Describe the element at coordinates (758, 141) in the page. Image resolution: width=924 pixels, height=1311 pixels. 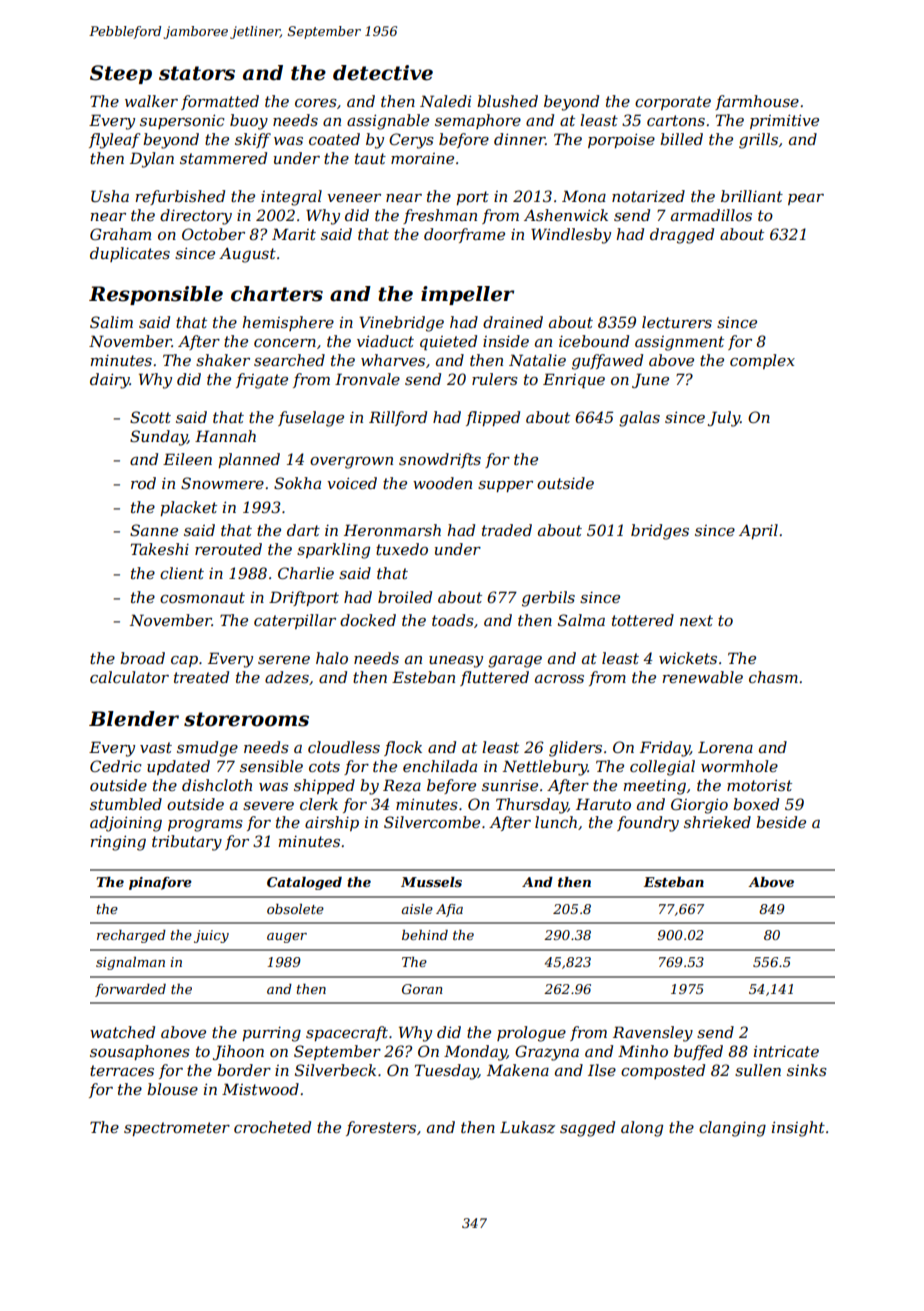
I see `grills` at that location.
